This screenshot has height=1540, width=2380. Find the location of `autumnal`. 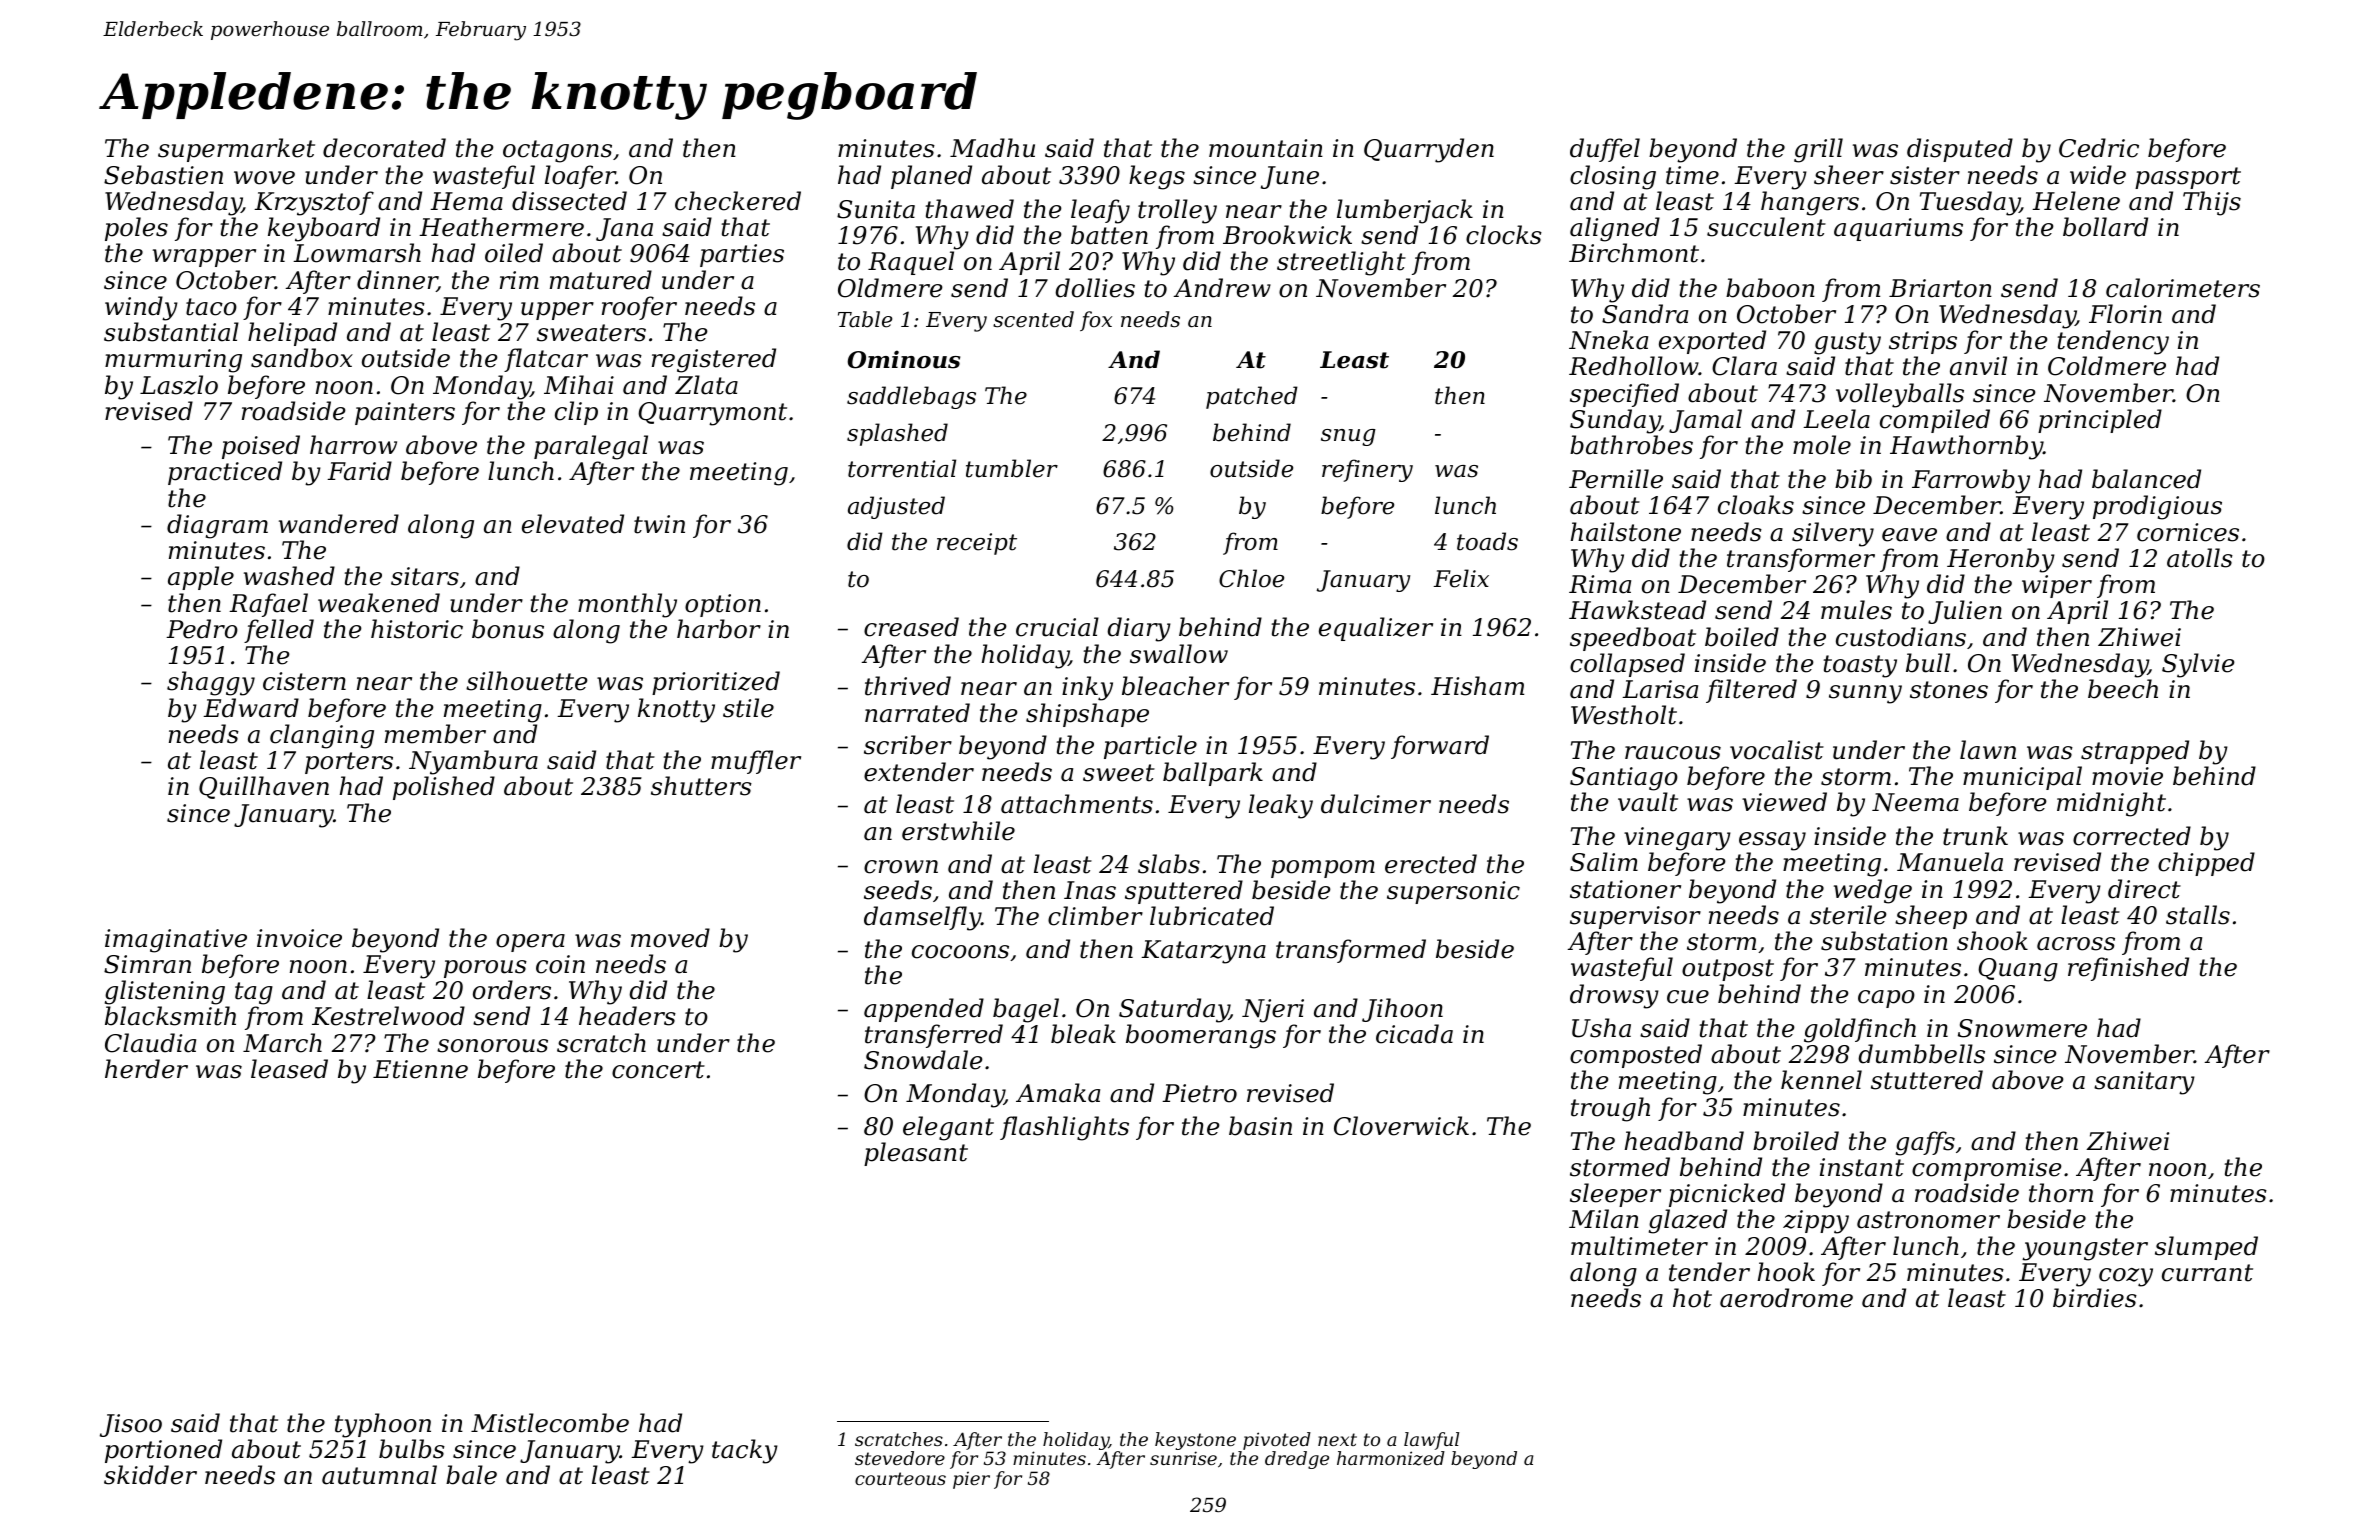

autumnal is located at coordinates (379, 1475).
